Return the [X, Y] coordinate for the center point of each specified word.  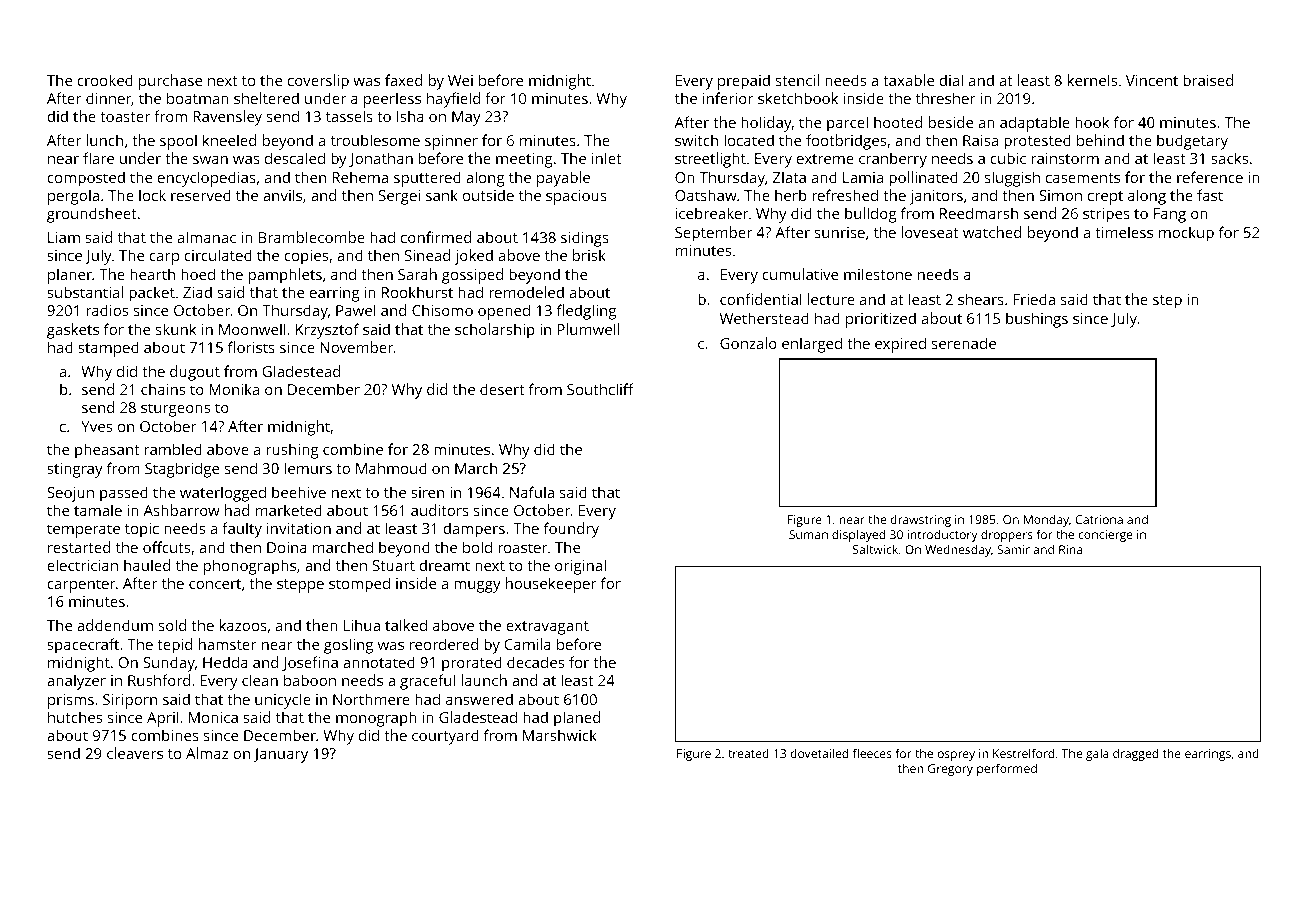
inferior [728, 98]
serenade [964, 343]
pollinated [923, 179]
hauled [147, 565]
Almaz [207, 753]
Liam [64, 237]
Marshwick [560, 735]
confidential [761, 299]
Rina [1070, 549]
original [580, 567]
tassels [349, 116]
